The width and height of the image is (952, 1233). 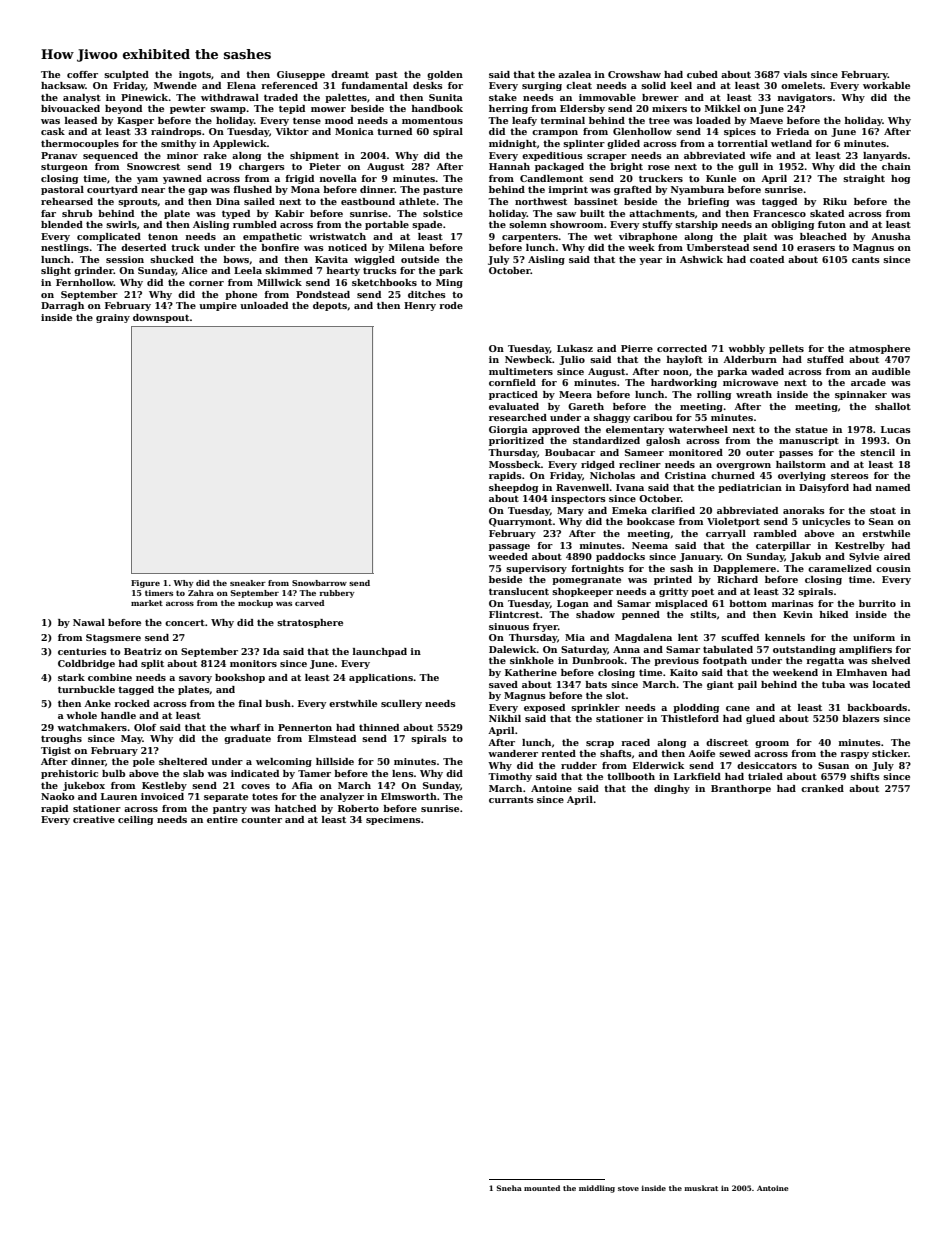 What do you see at coordinates (342, 797) in the image?
I see `analyzer` at bounding box center [342, 797].
